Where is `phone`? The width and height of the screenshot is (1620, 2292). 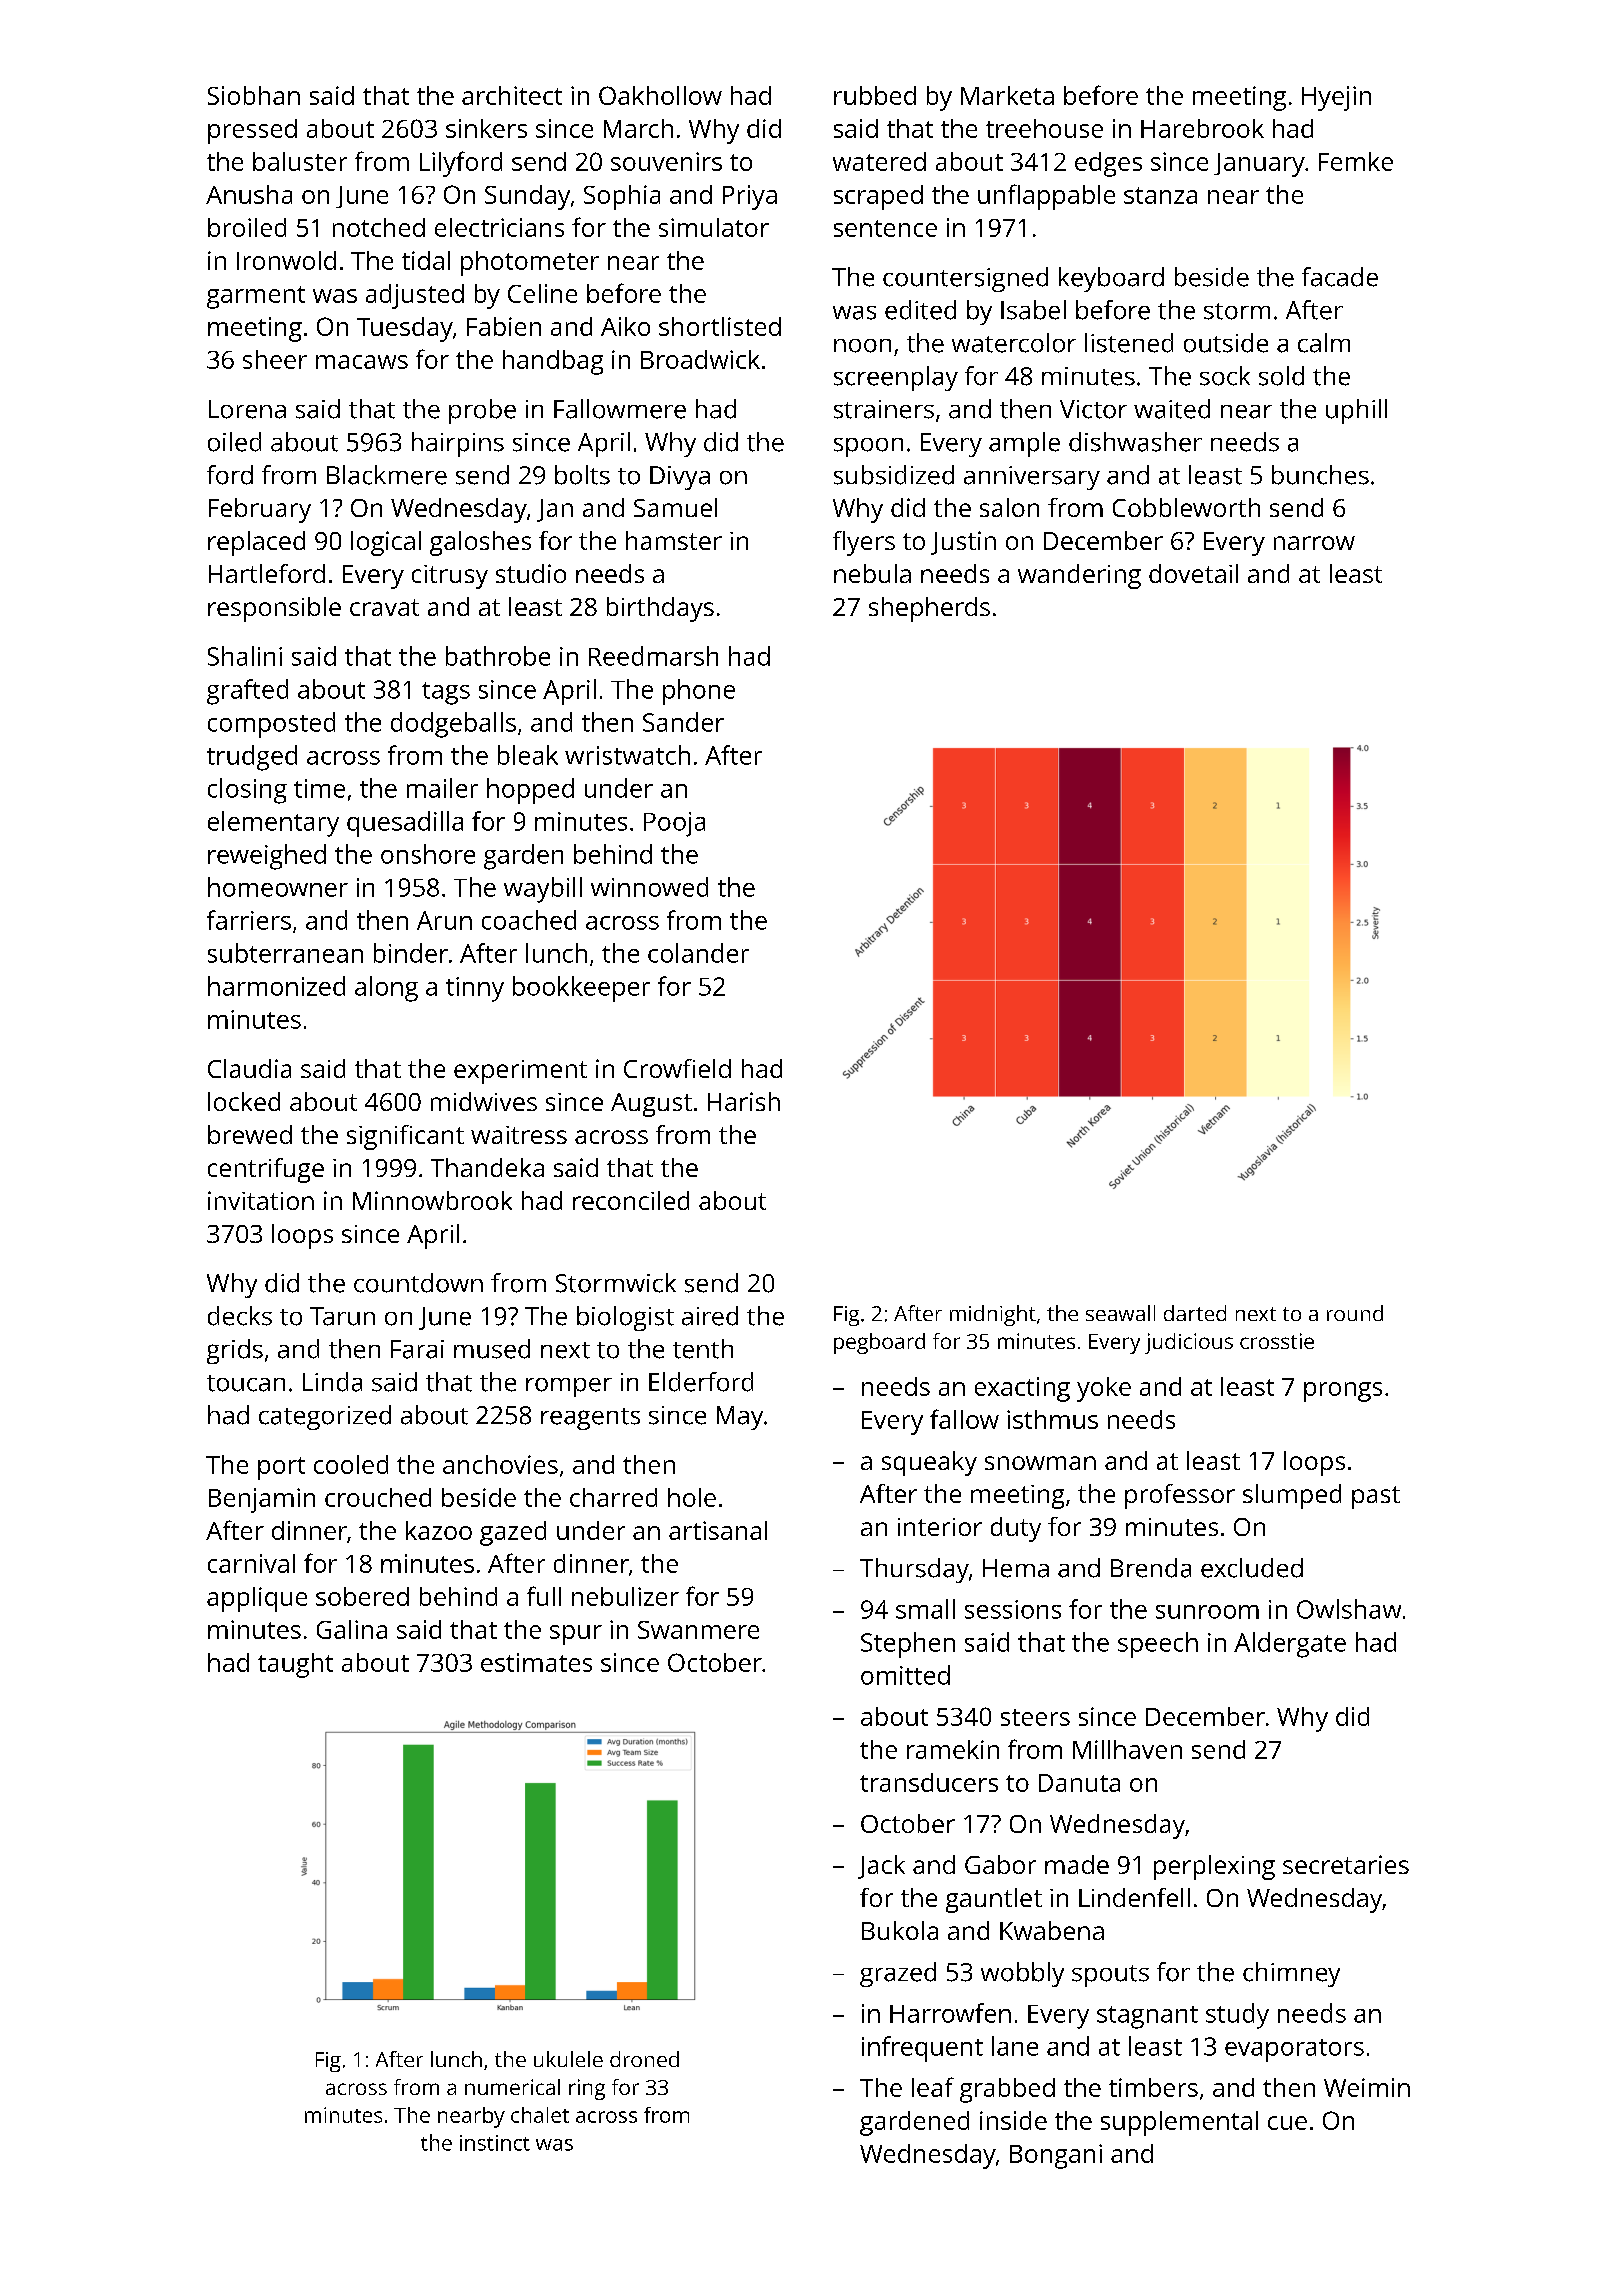
phone is located at coordinates (699, 692).
